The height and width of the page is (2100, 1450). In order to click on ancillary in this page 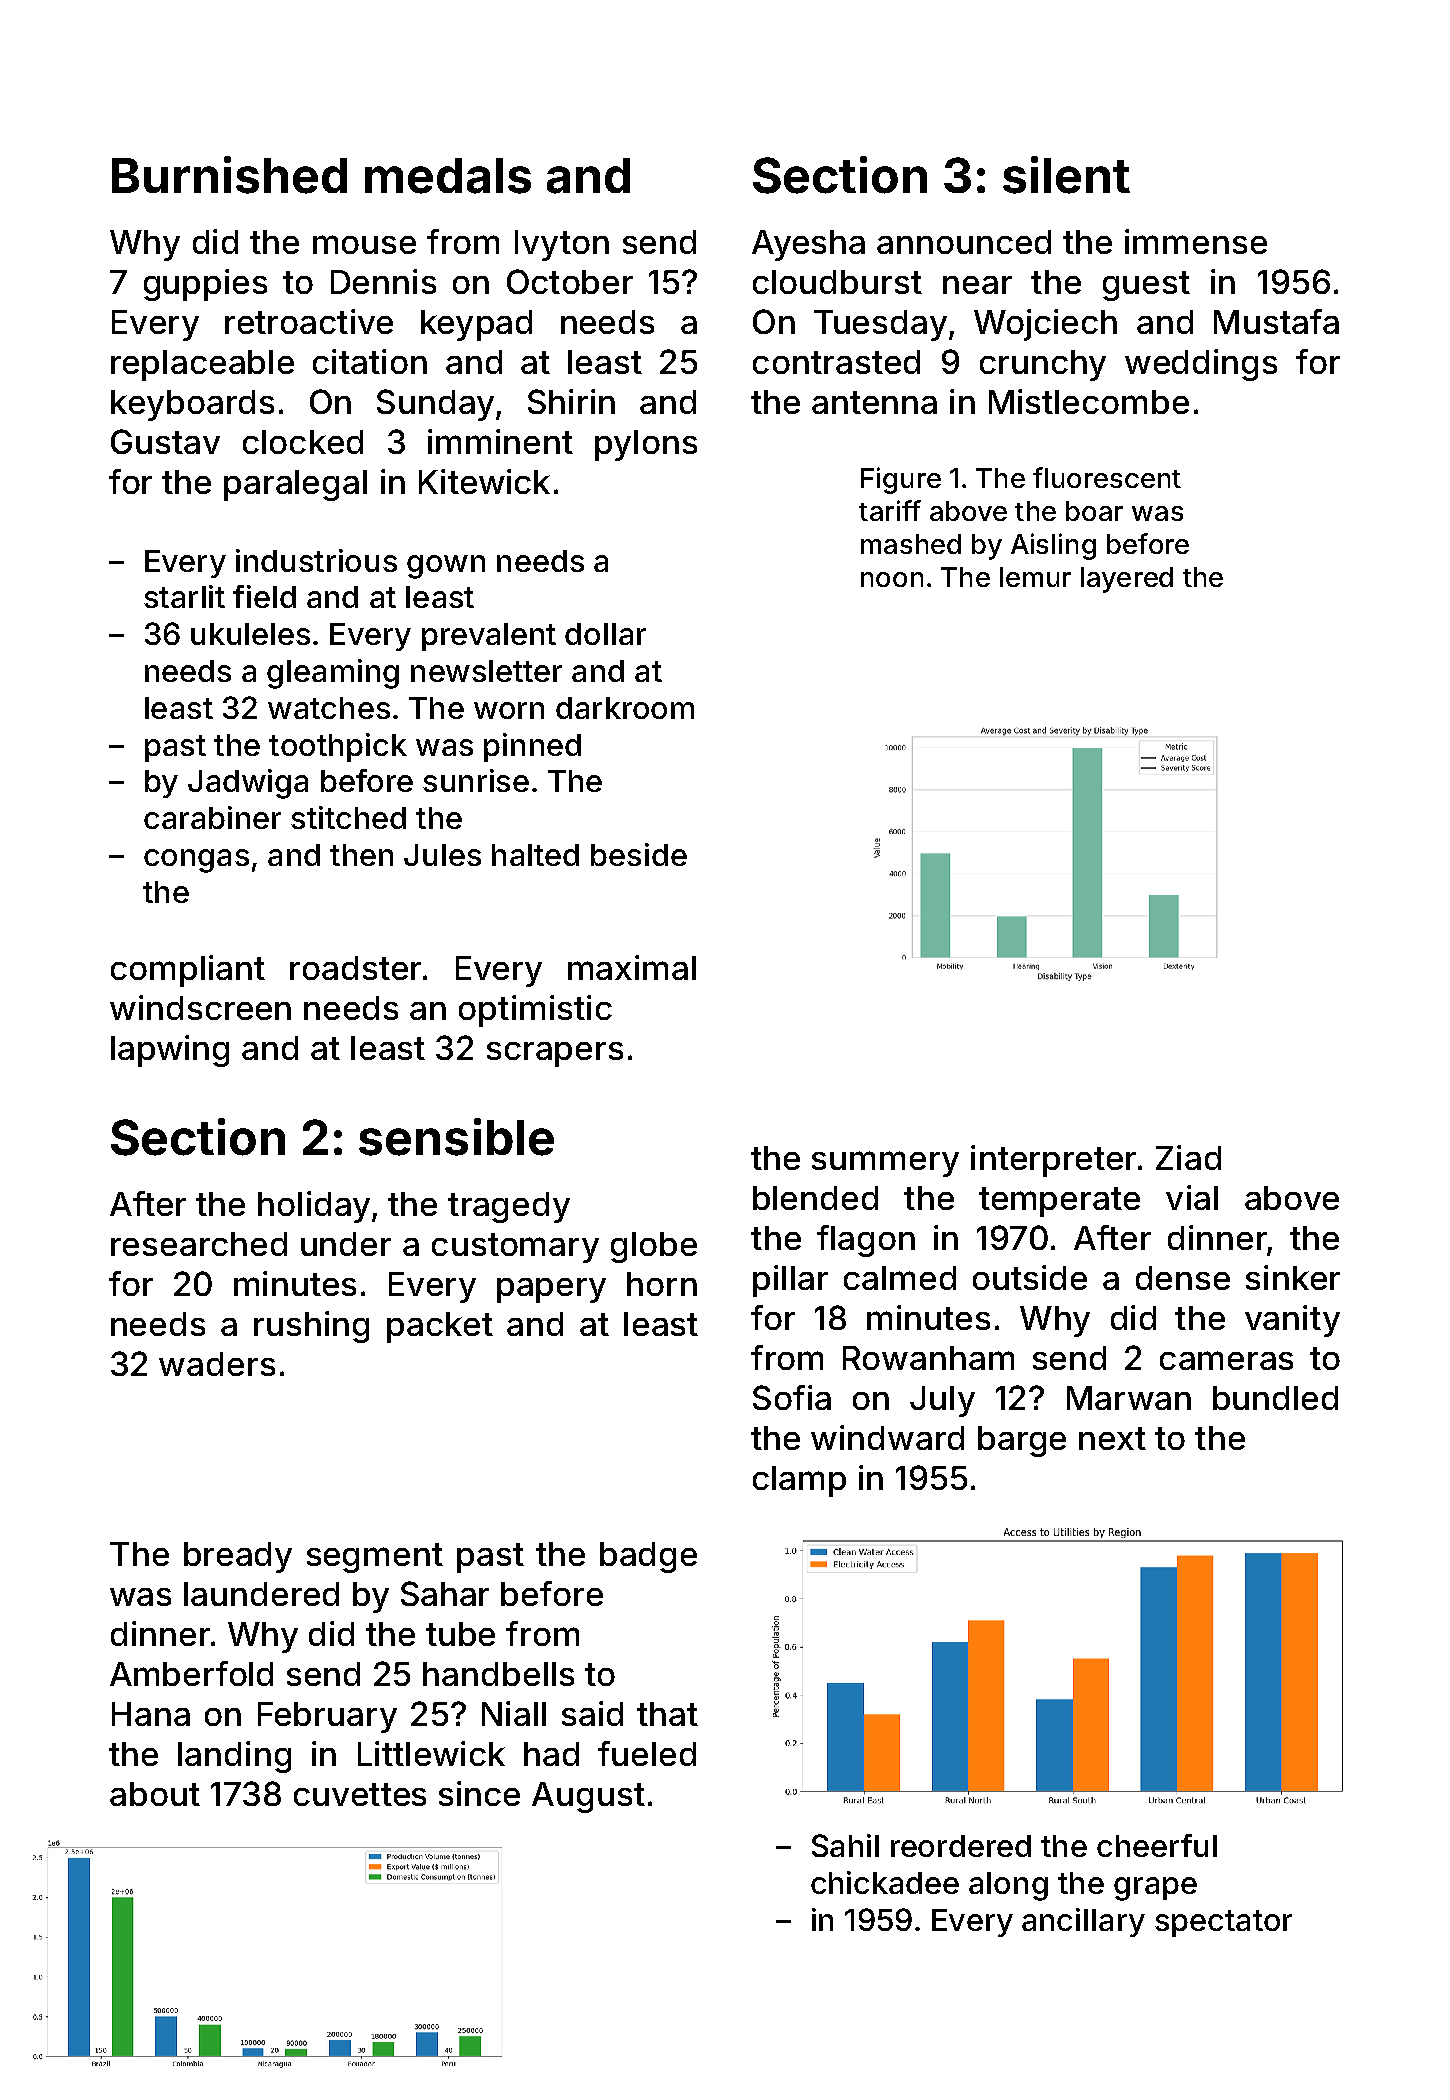, I will do `click(1083, 1922)`.
